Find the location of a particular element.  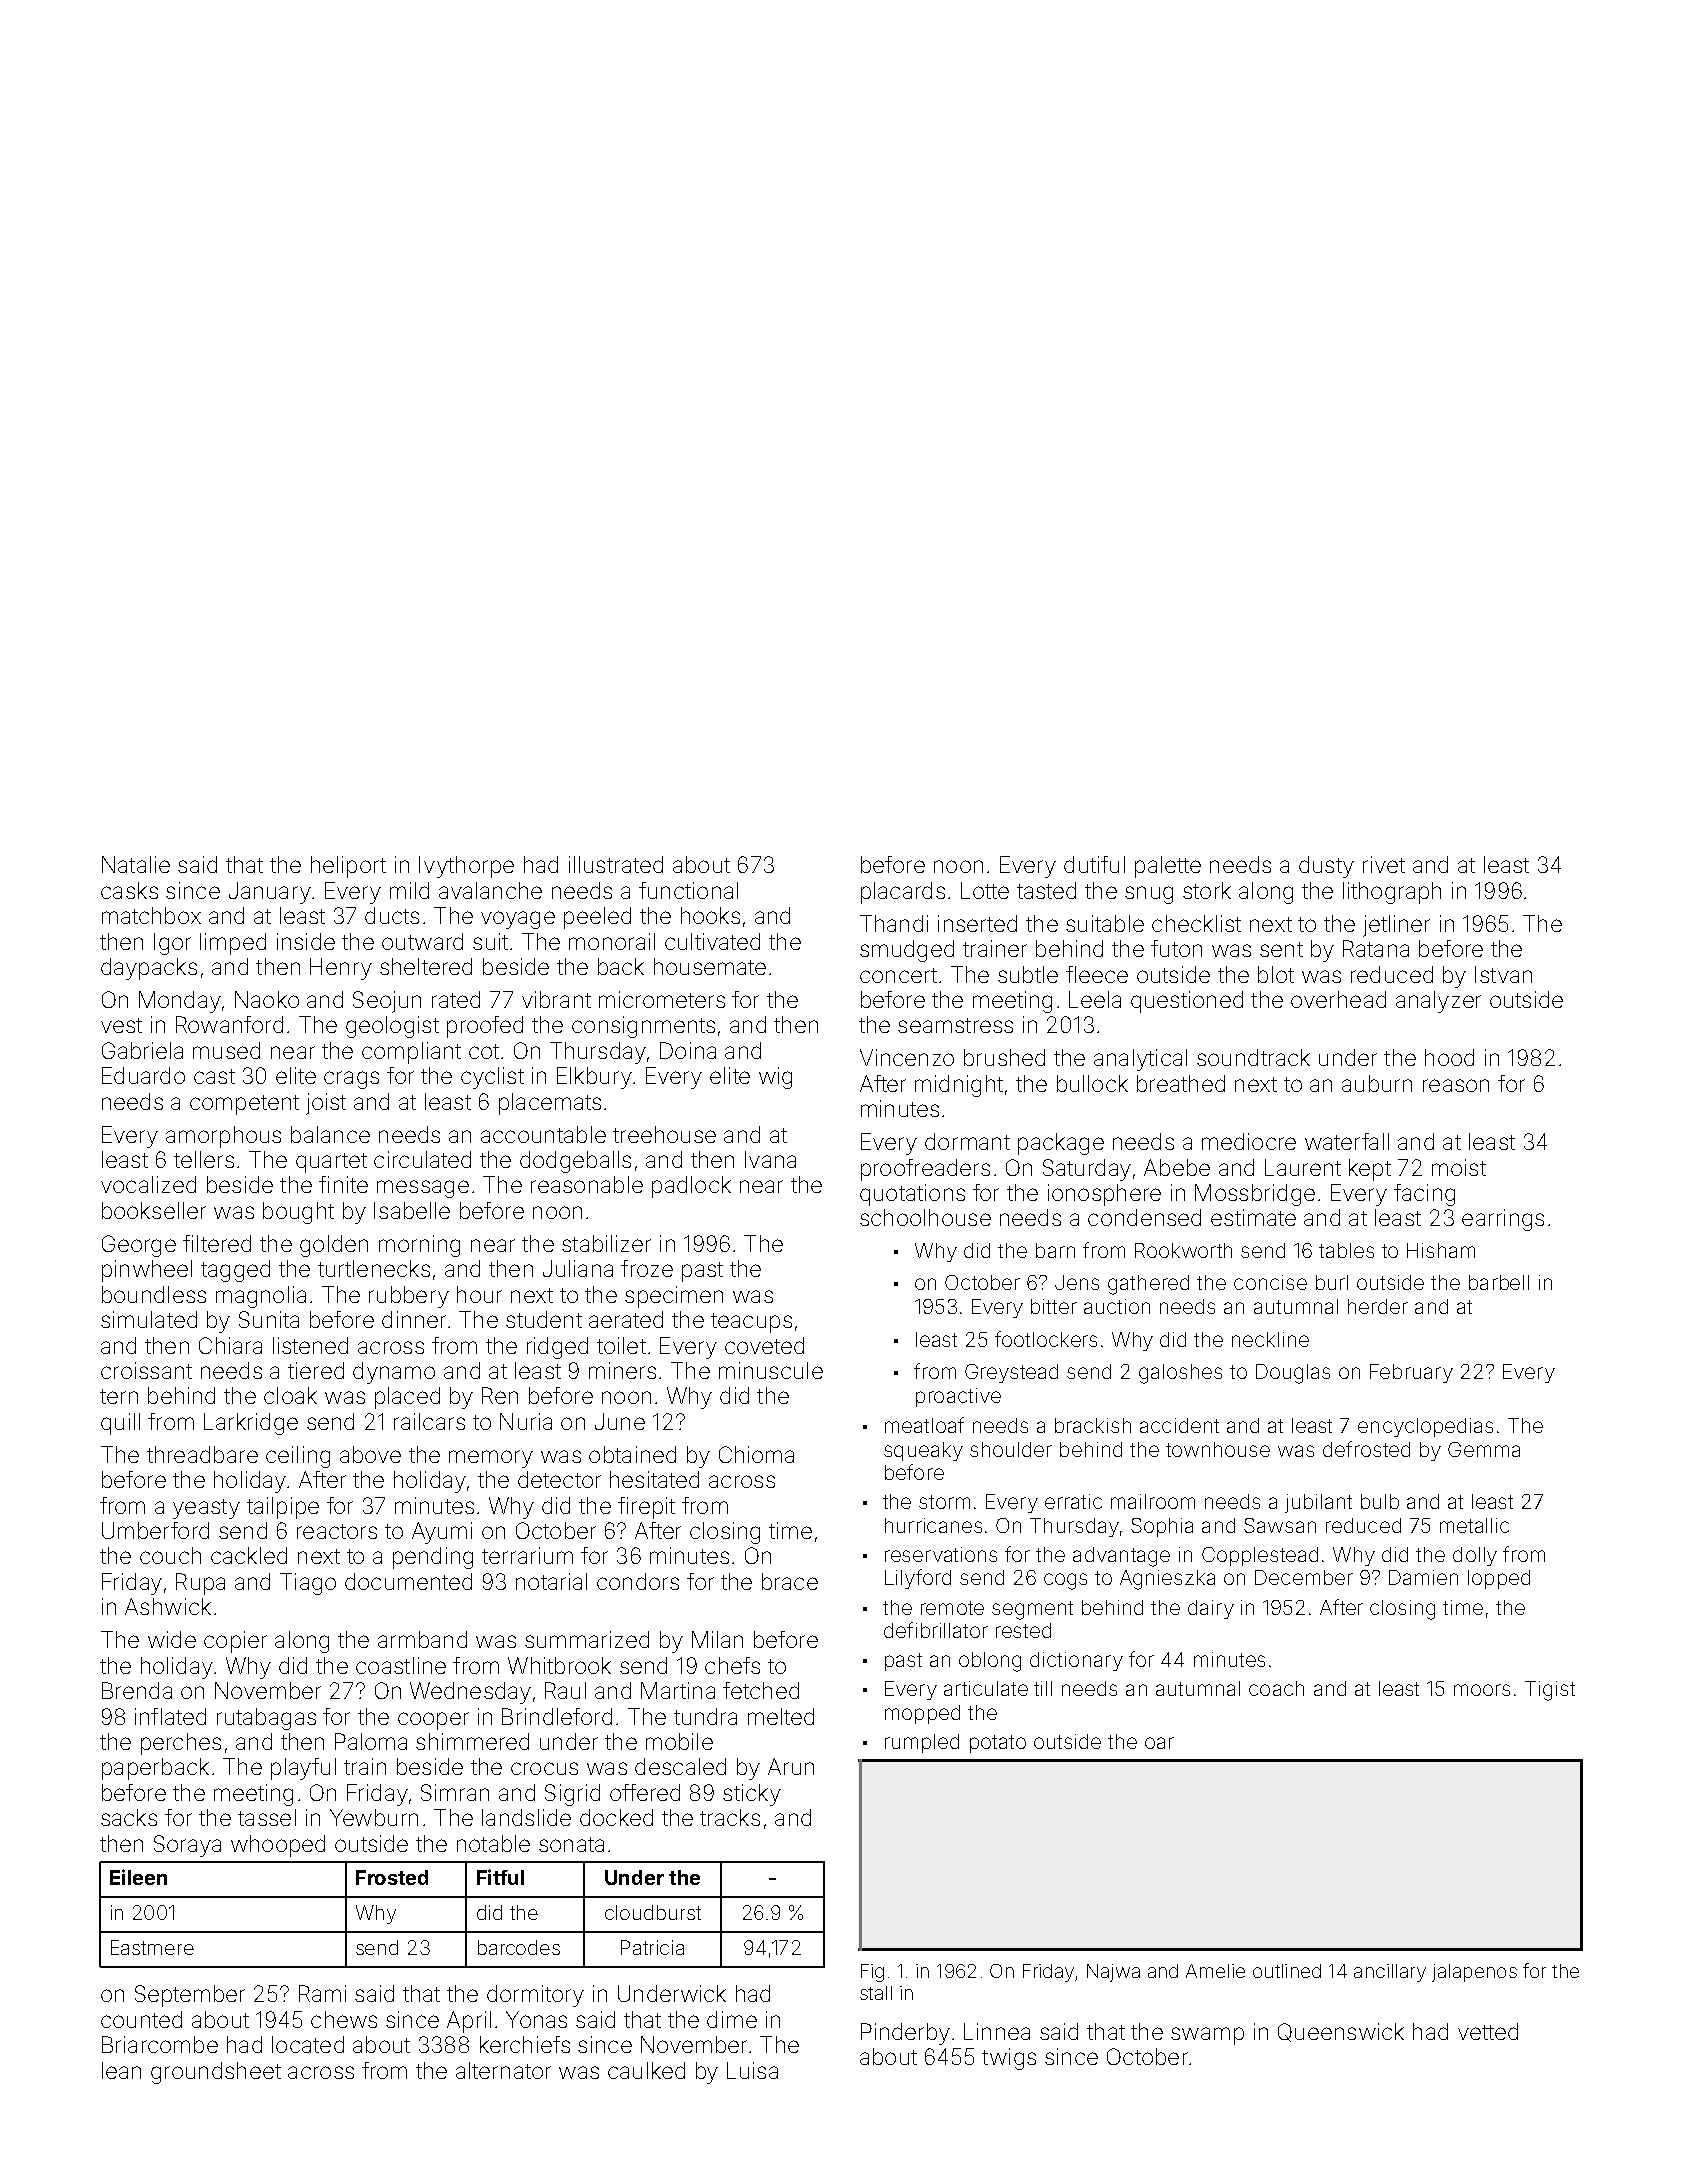

yeasty is located at coordinates (206, 1509).
